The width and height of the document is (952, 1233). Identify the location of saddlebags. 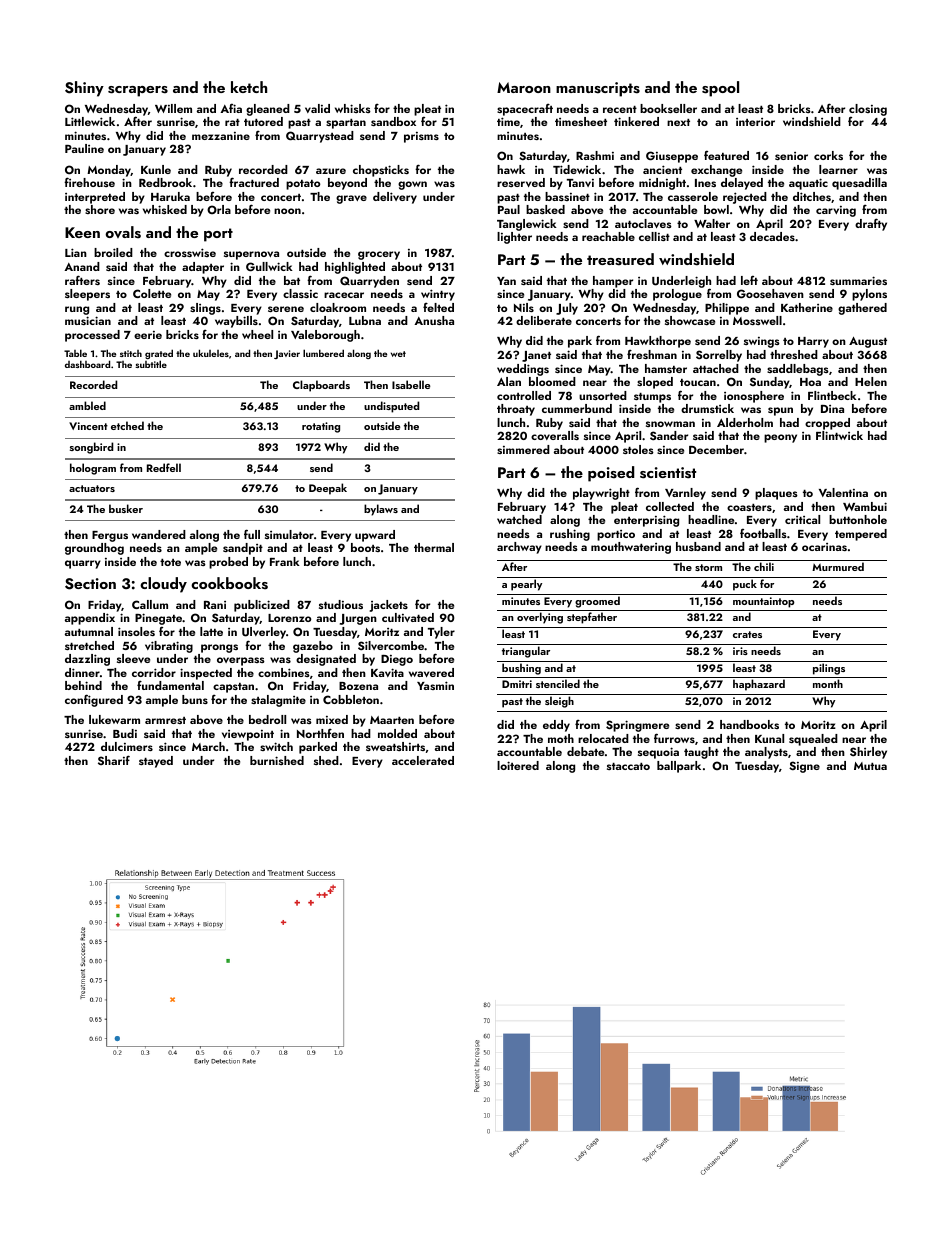
(798, 370).
